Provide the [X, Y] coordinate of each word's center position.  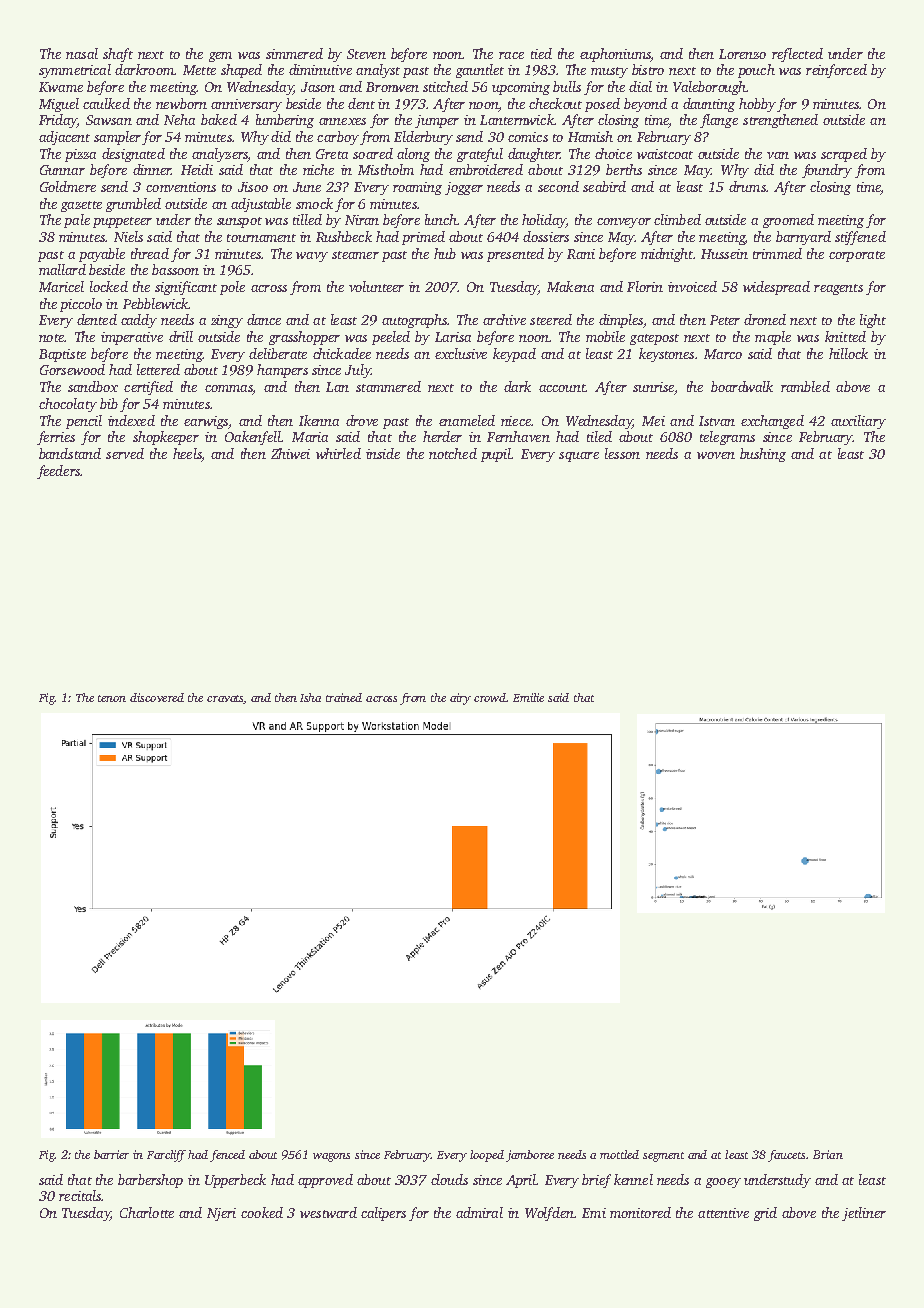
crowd [490, 697]
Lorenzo [742, 54]
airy [460, 699]
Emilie [528, 697]
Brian [828, 1154]
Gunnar [62, 170]
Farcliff [166, 1156]
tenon [112, 698]
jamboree [530, 1156]
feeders [58, 472]
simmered [294, 53]
